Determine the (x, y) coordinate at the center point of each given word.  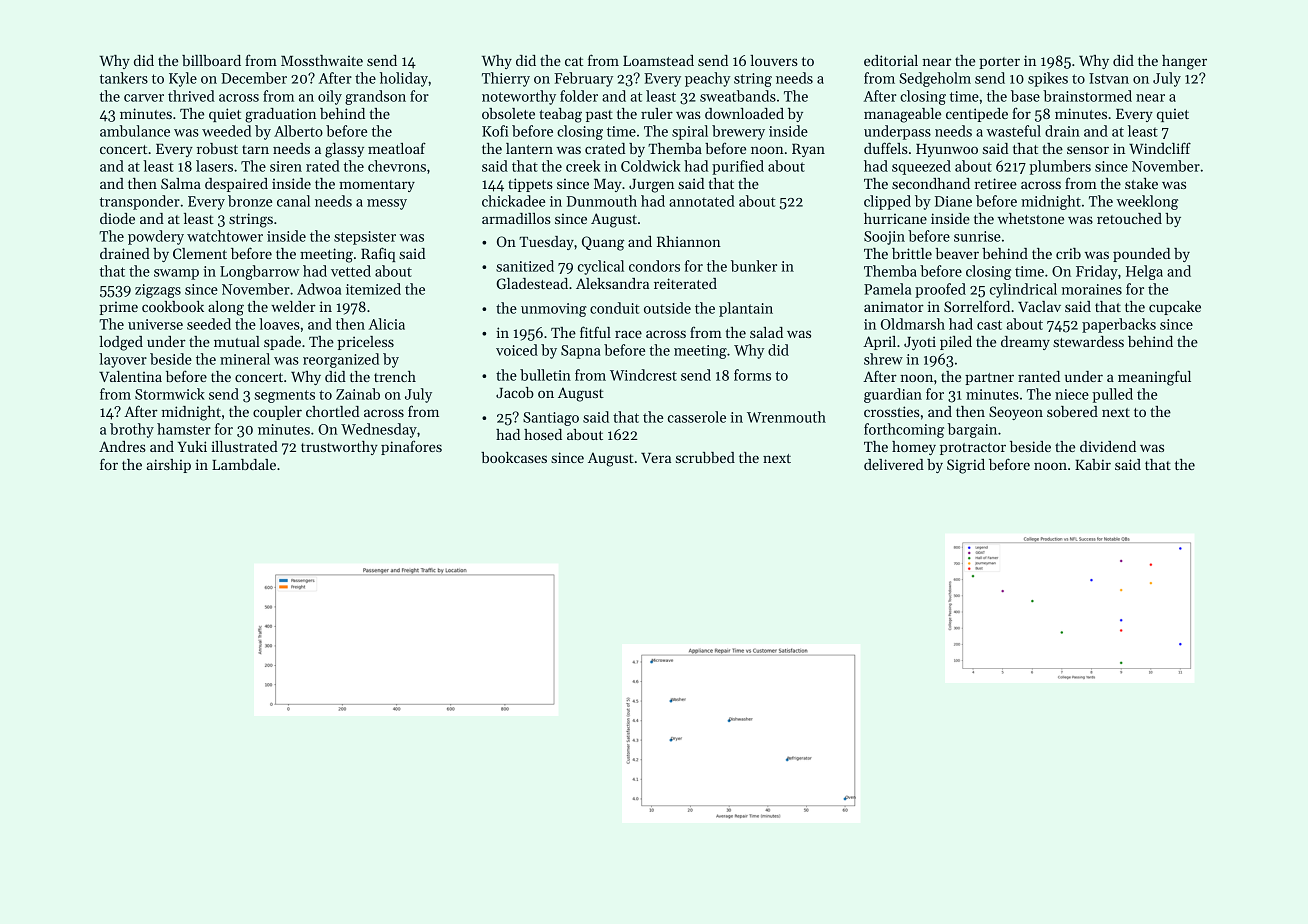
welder (293, 306)
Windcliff (1160, 148)
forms (752, 375)
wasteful (1014, 131)
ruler (657, 113)
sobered (1072, 411)
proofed (940, 290)
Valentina (130, 376)
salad (766, 332)
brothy (132, 430)
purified (738, 167)
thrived (191, 96)
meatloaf (397, 148)
